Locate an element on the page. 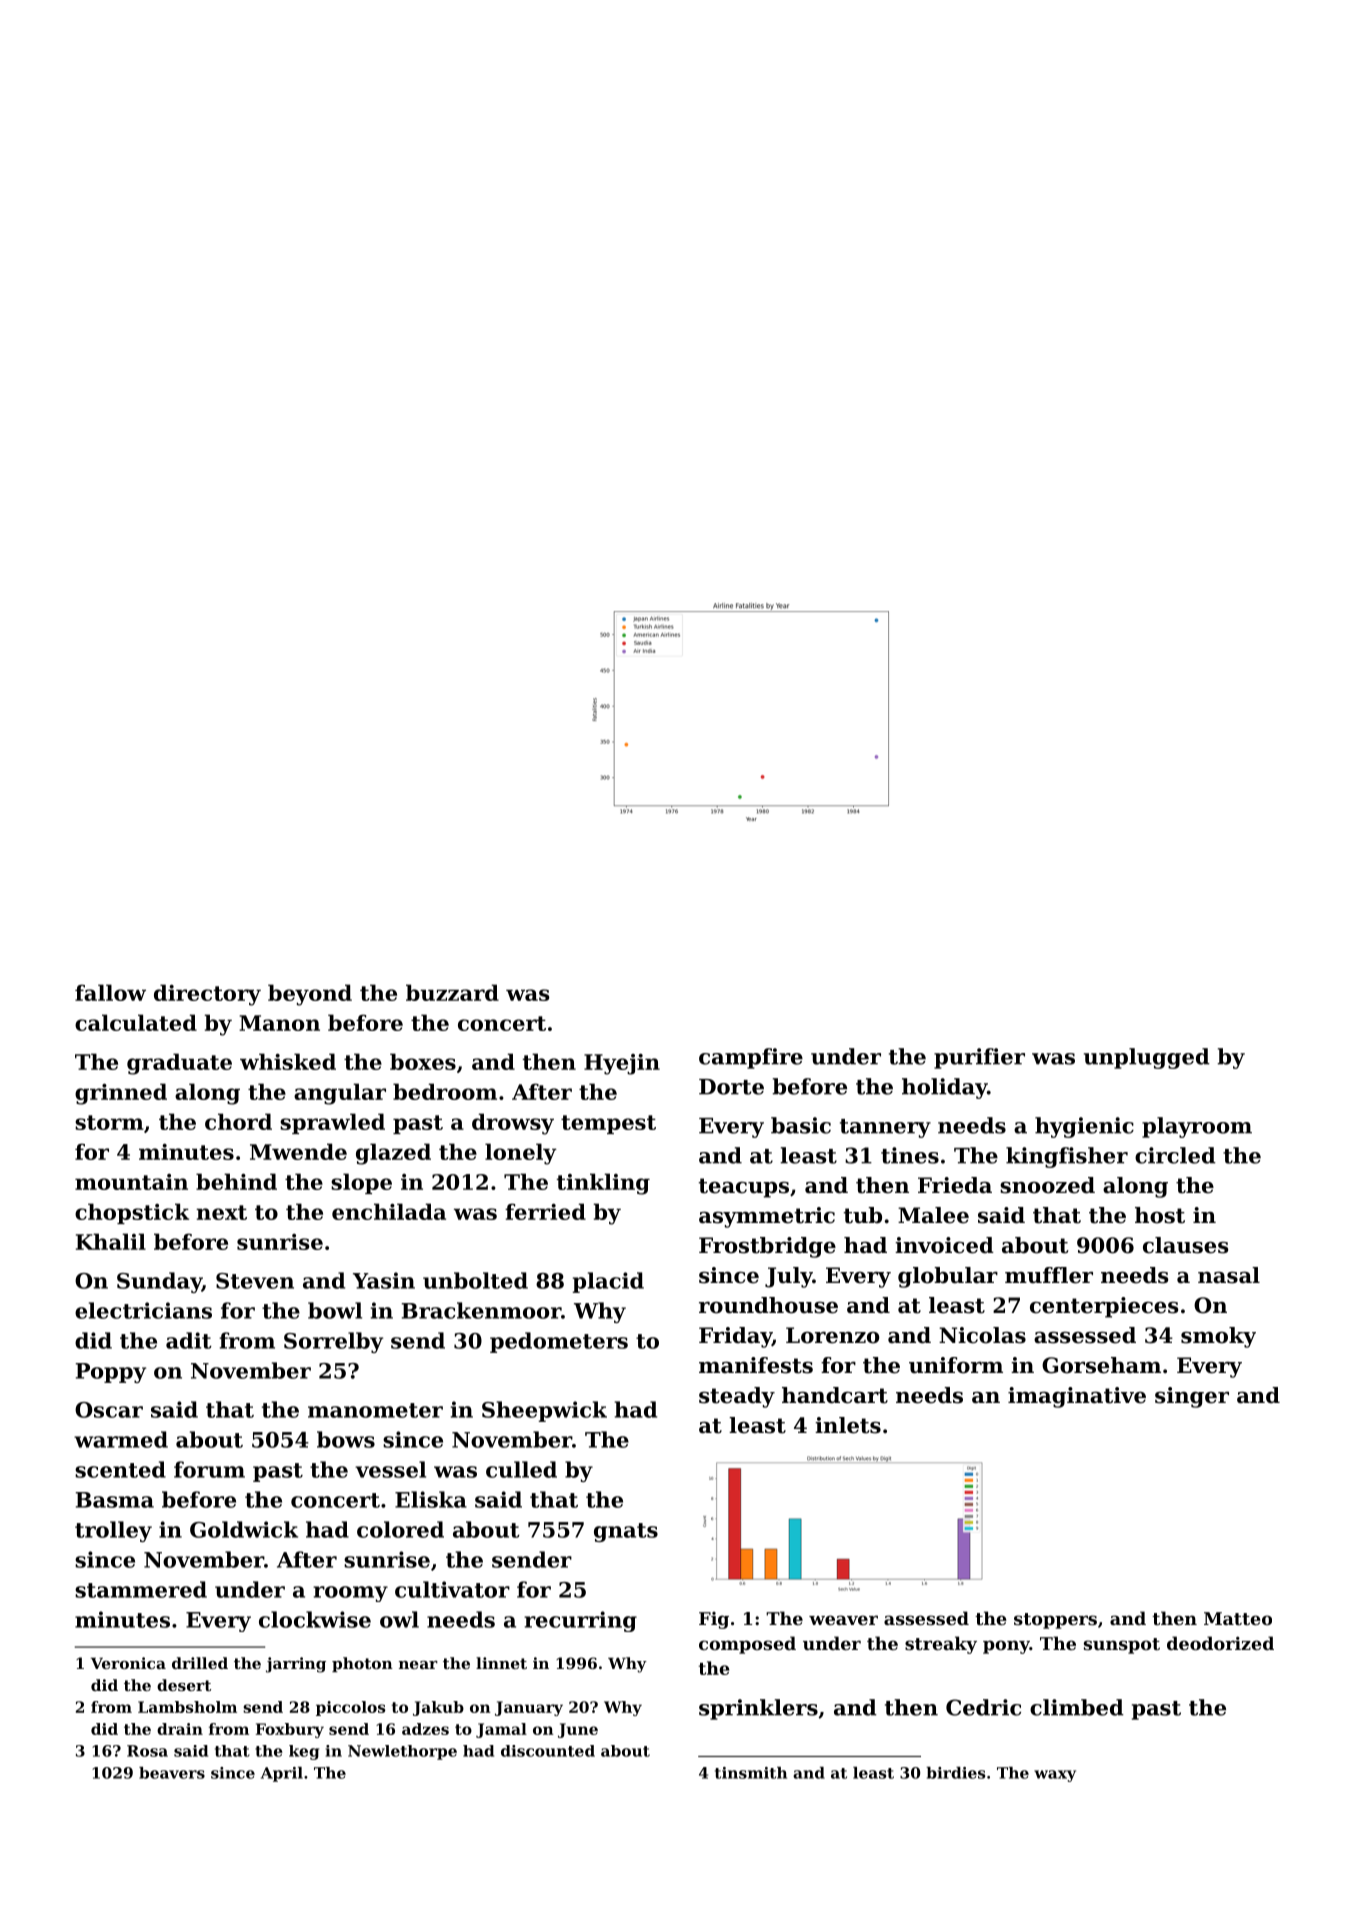  unplugged is located at coordinates (1147, 1058).
